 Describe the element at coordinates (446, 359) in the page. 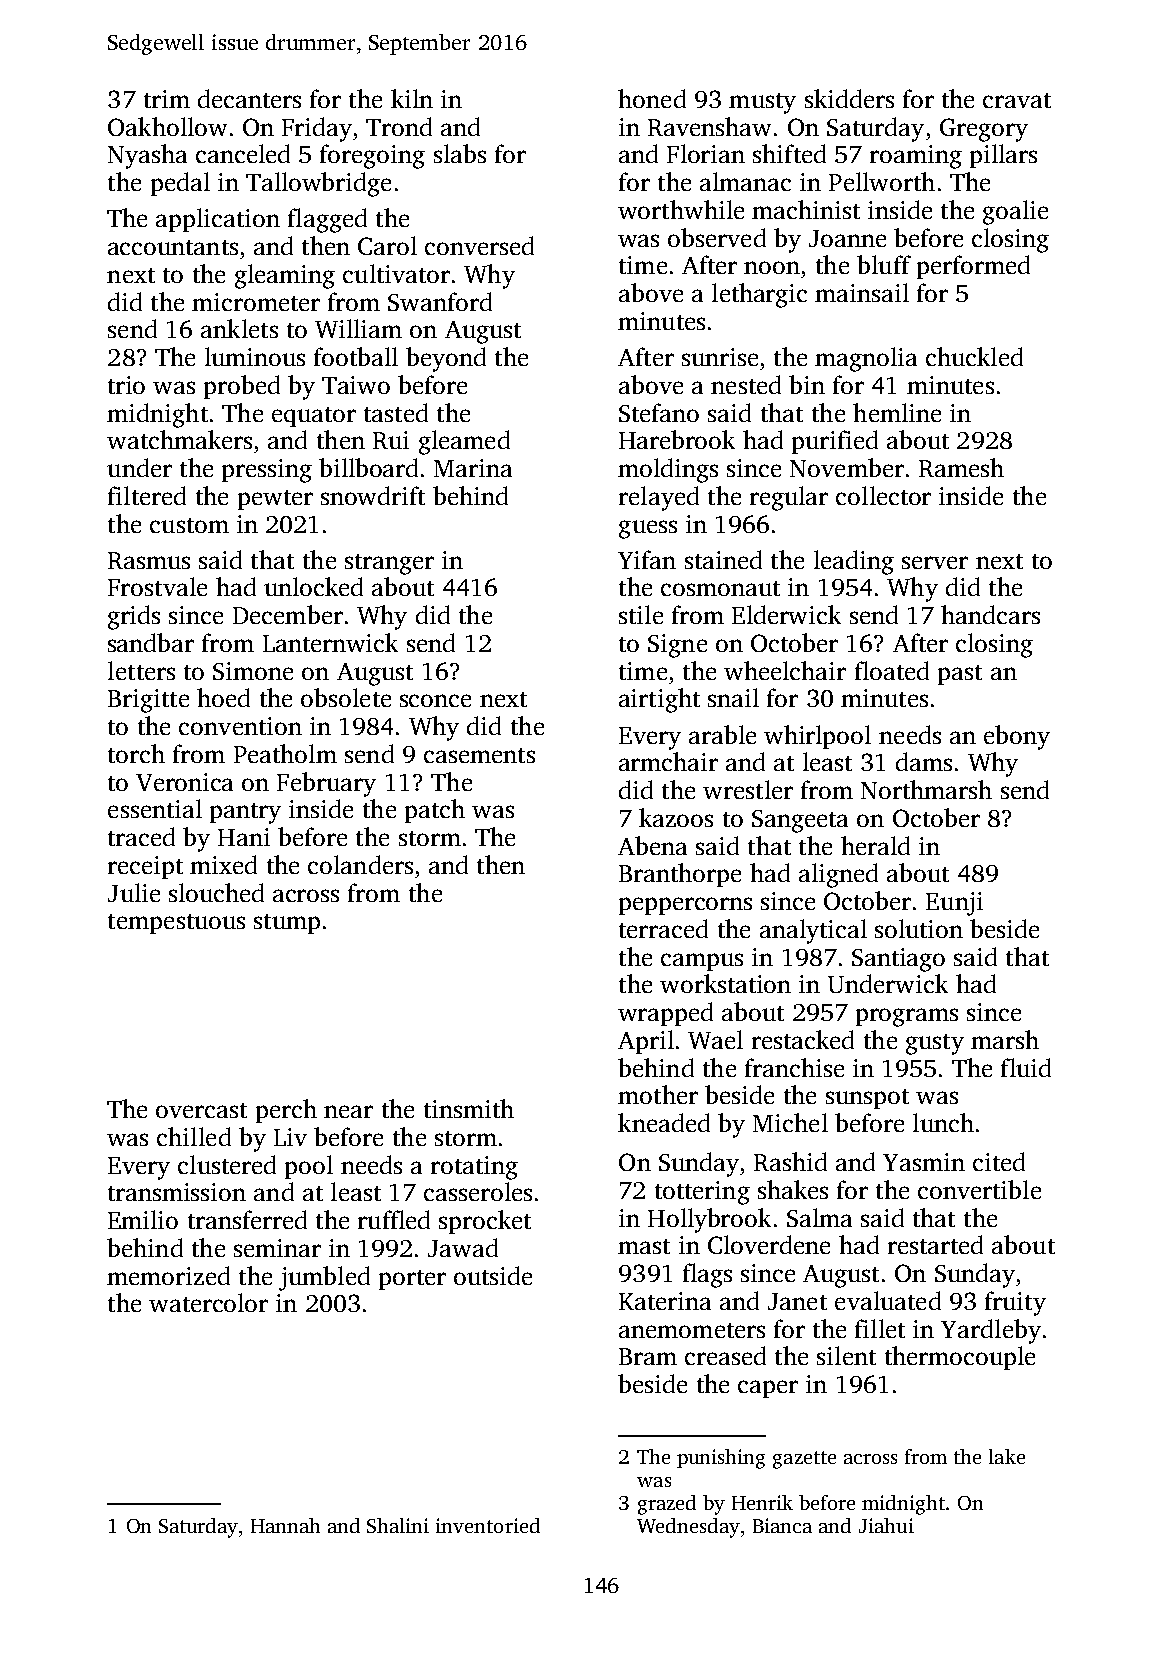

I see `beyond` at that location.
